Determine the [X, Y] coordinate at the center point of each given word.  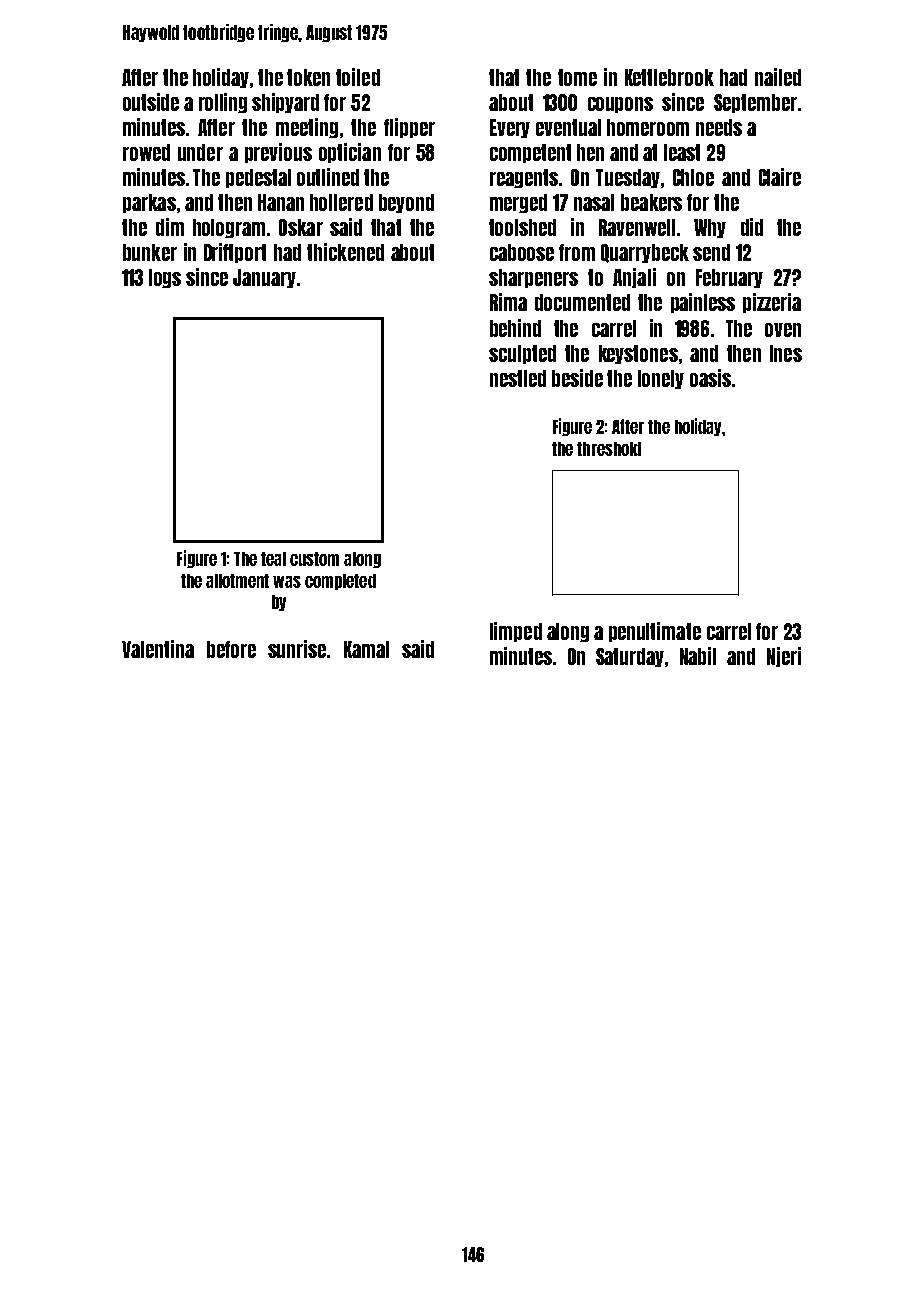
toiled [358, 77]
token [308, 77]
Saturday [630, 657]
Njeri [784, 657]
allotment [237, 581]
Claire [780, 177]
